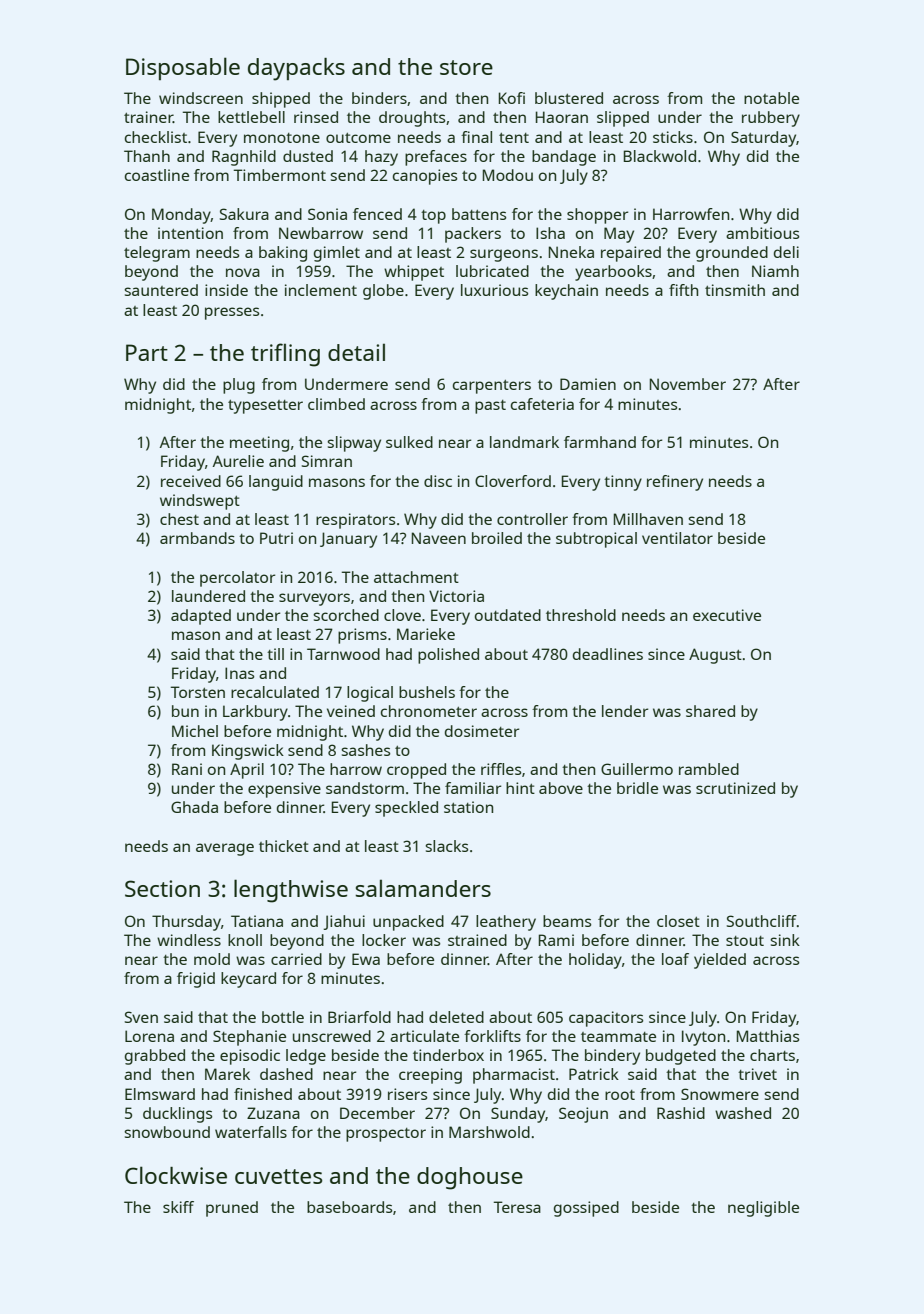 The width and height of the image is (924, 1314). Describe the element at coordinates (409, 442) in the image. I see `sulked` at that location.
